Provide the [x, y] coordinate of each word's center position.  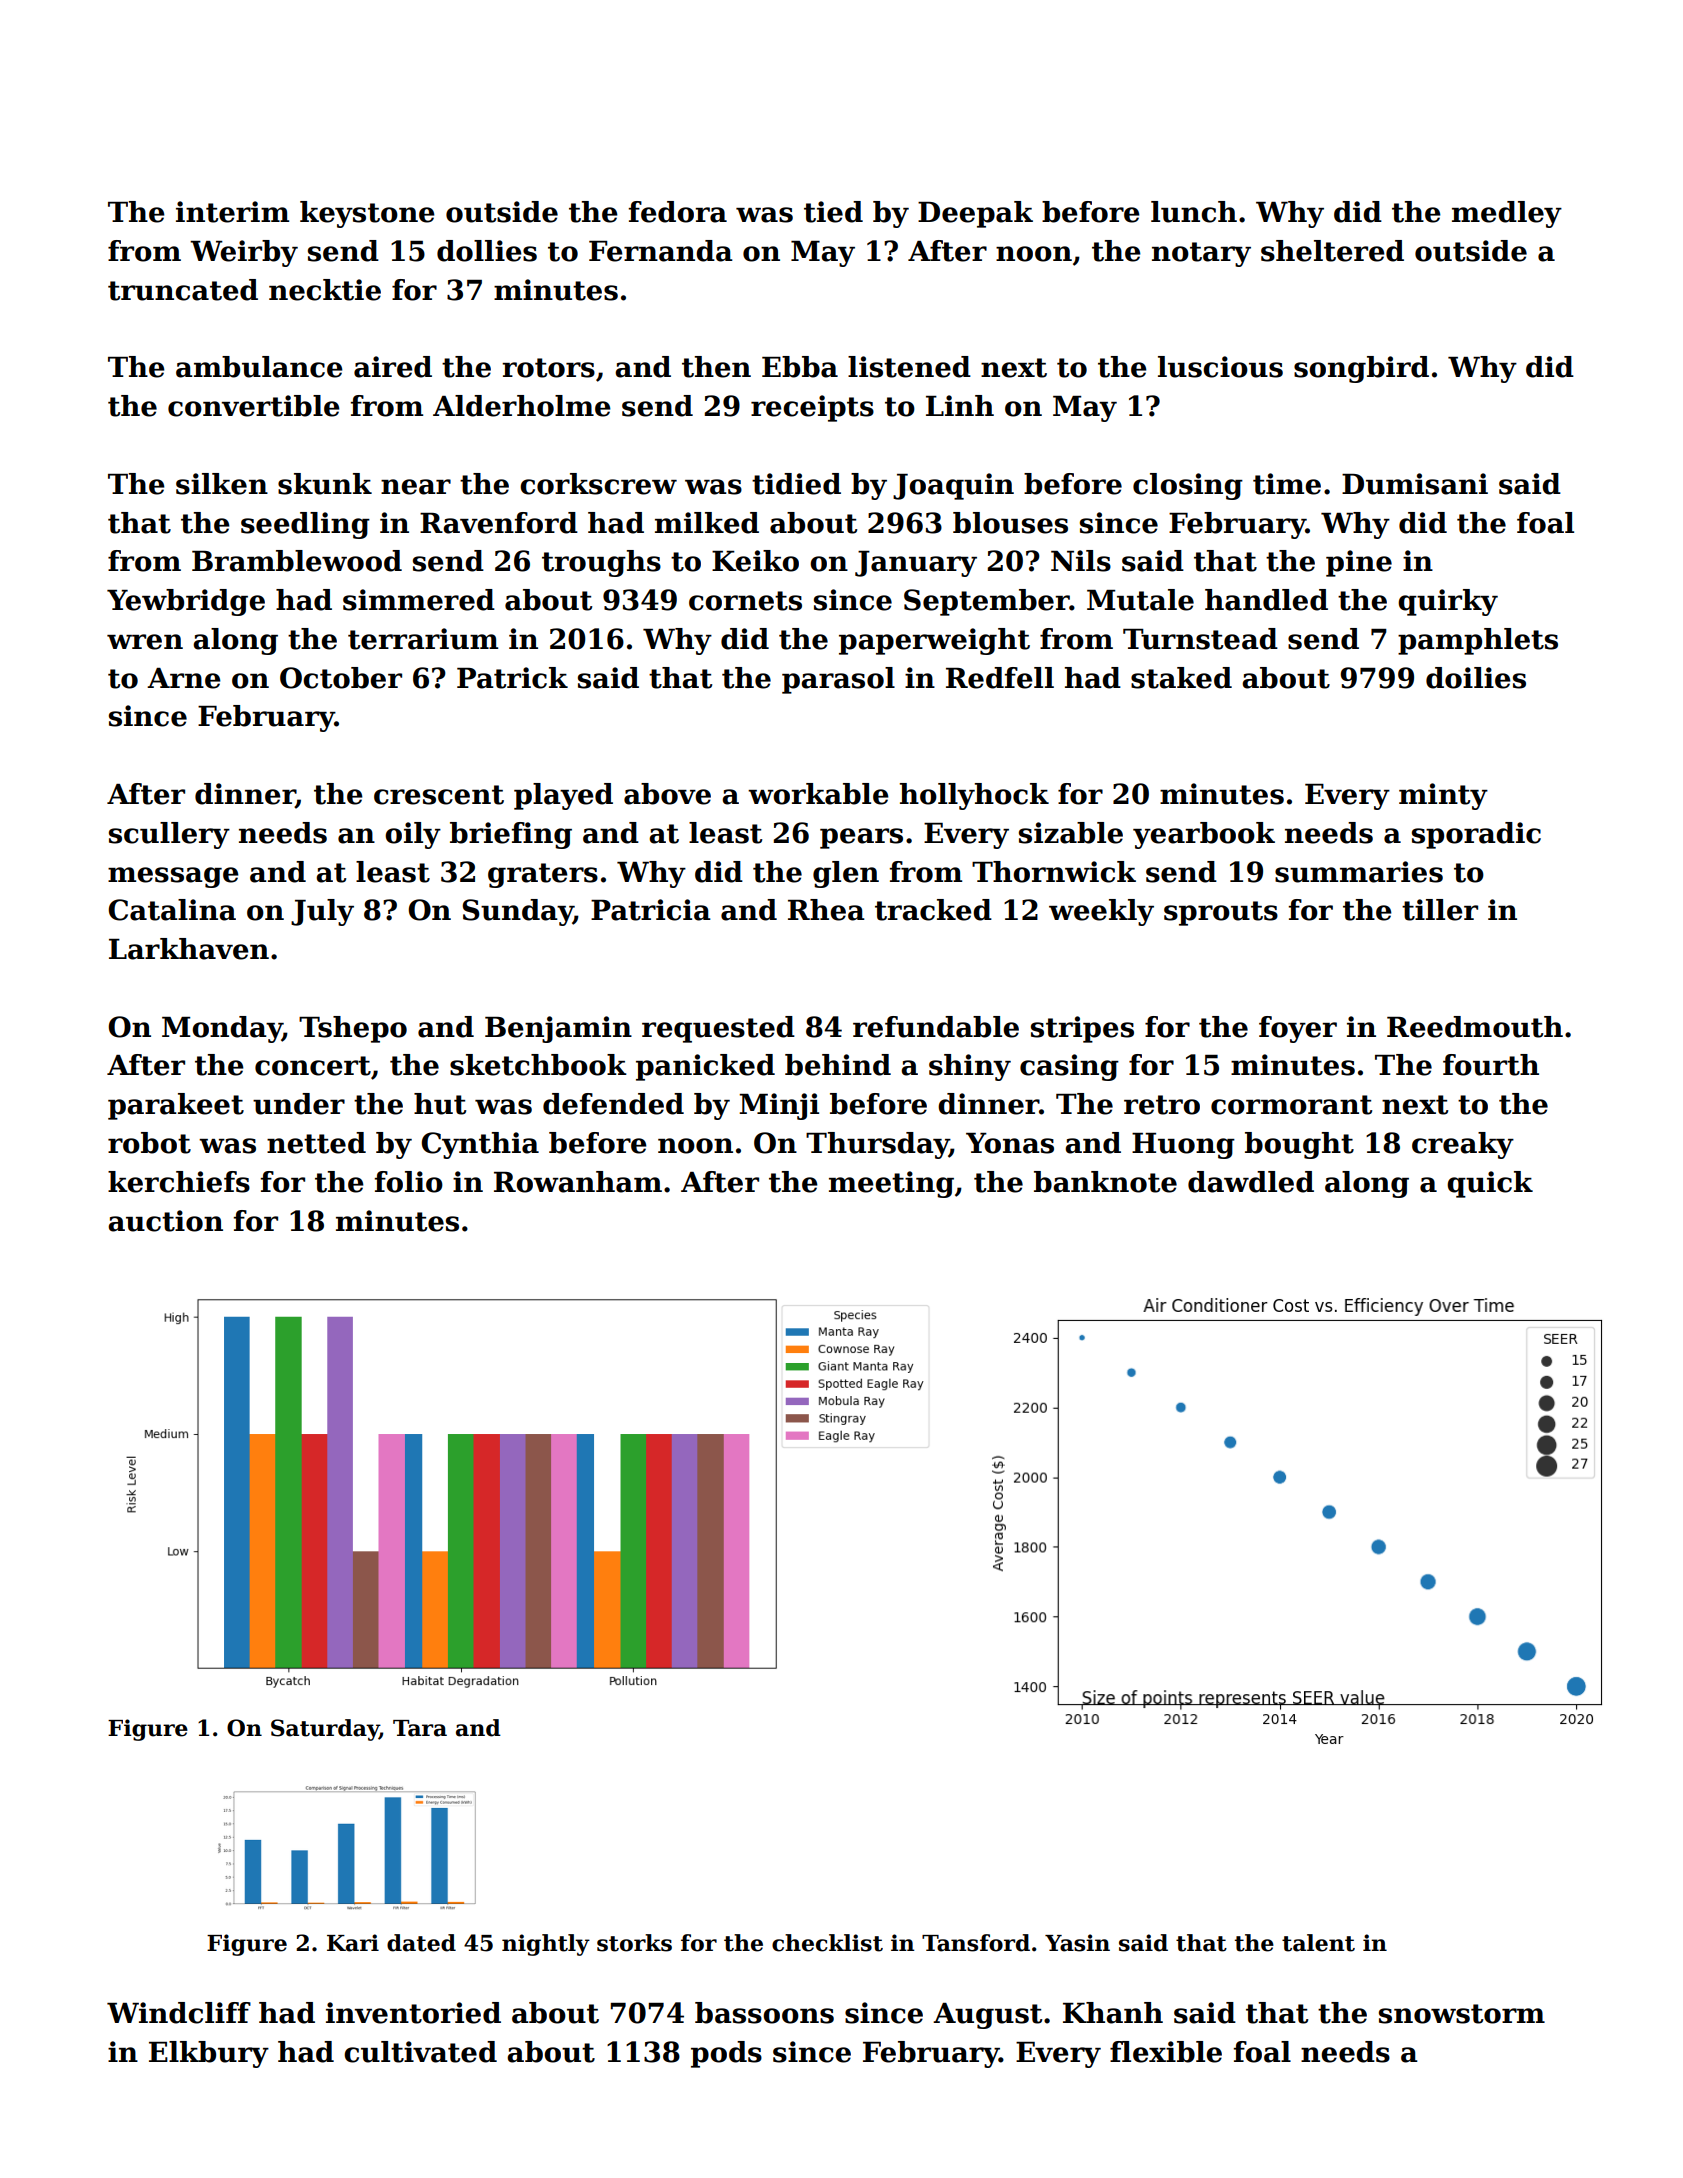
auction [165, 1221]
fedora [678, 212]
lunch [1194, 212]
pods [726, 2054]
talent [1318, 1943]
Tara [420, 1728]
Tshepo [353, 1029]
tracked [933, 910]
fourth [1491, 1065]
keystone [367, 214]
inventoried [413, 2013]
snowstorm [1462, 2014]
